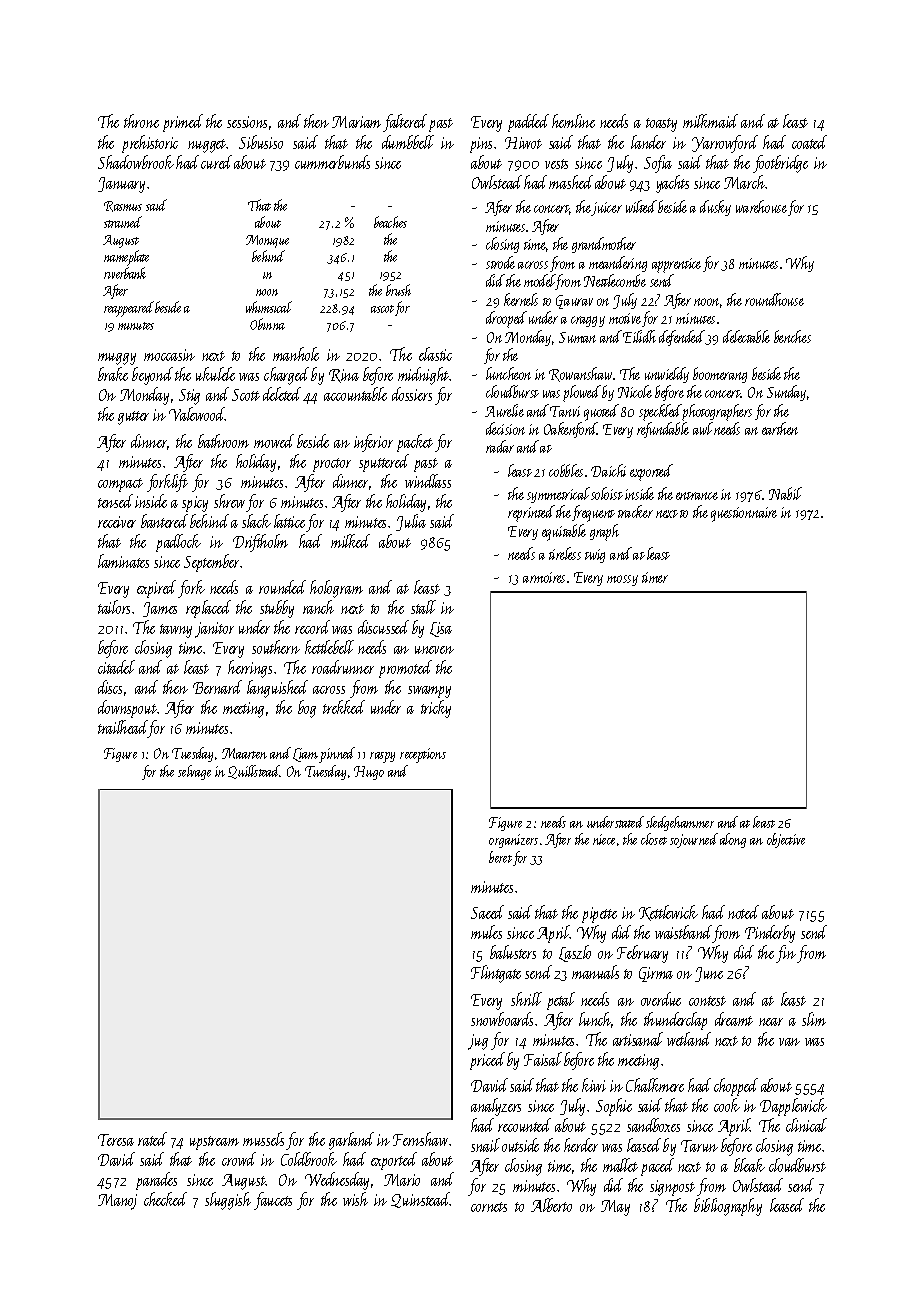  What do you see at coordinates (228, 1201) in the screenshot?
I see `sluggish` at bounding box center [228, 1201].
